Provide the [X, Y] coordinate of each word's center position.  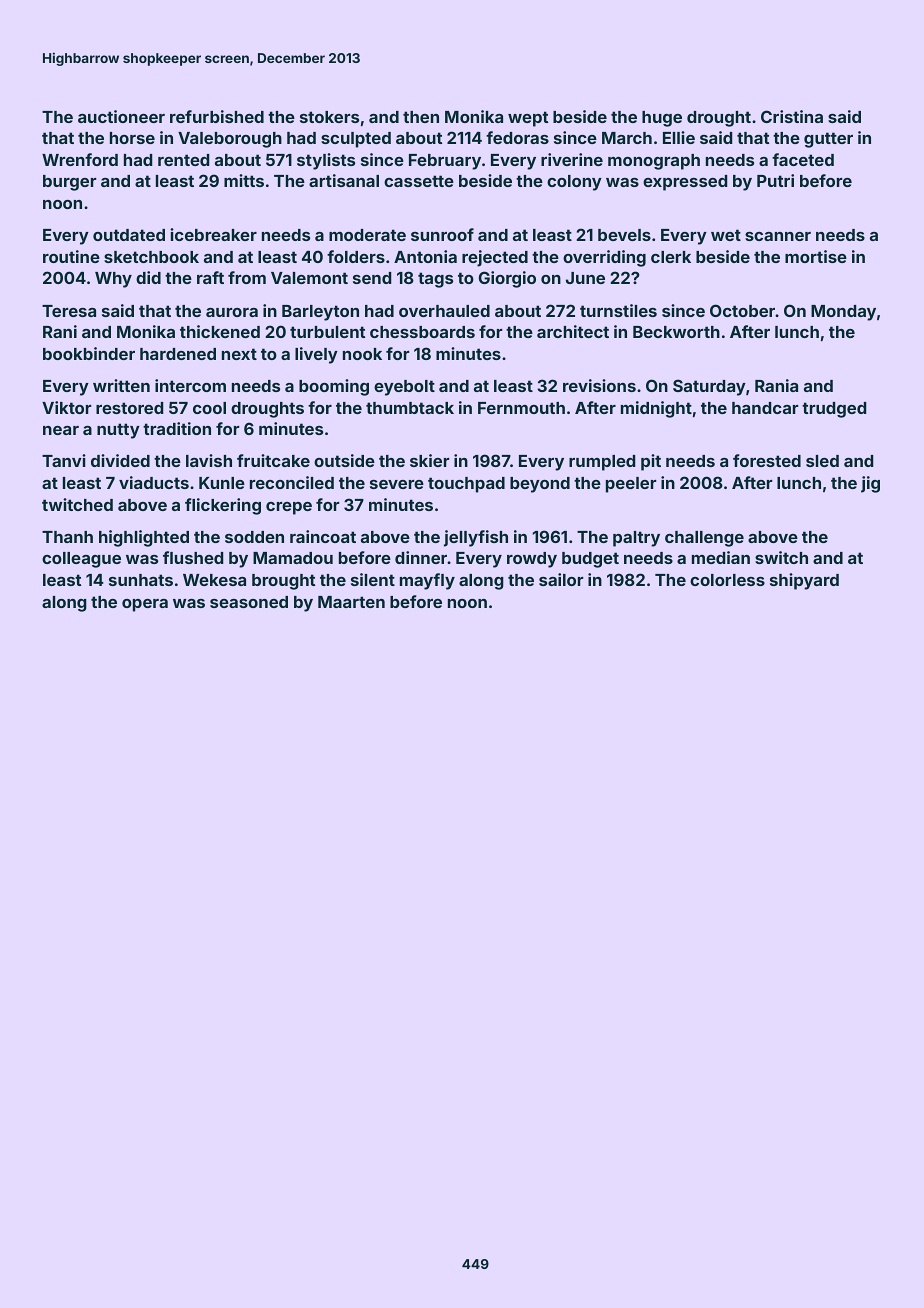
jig [870, 484]
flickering [223, 506]
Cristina [792, 116]
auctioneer [121, 116]
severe [397, 484]
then [421, 117]
